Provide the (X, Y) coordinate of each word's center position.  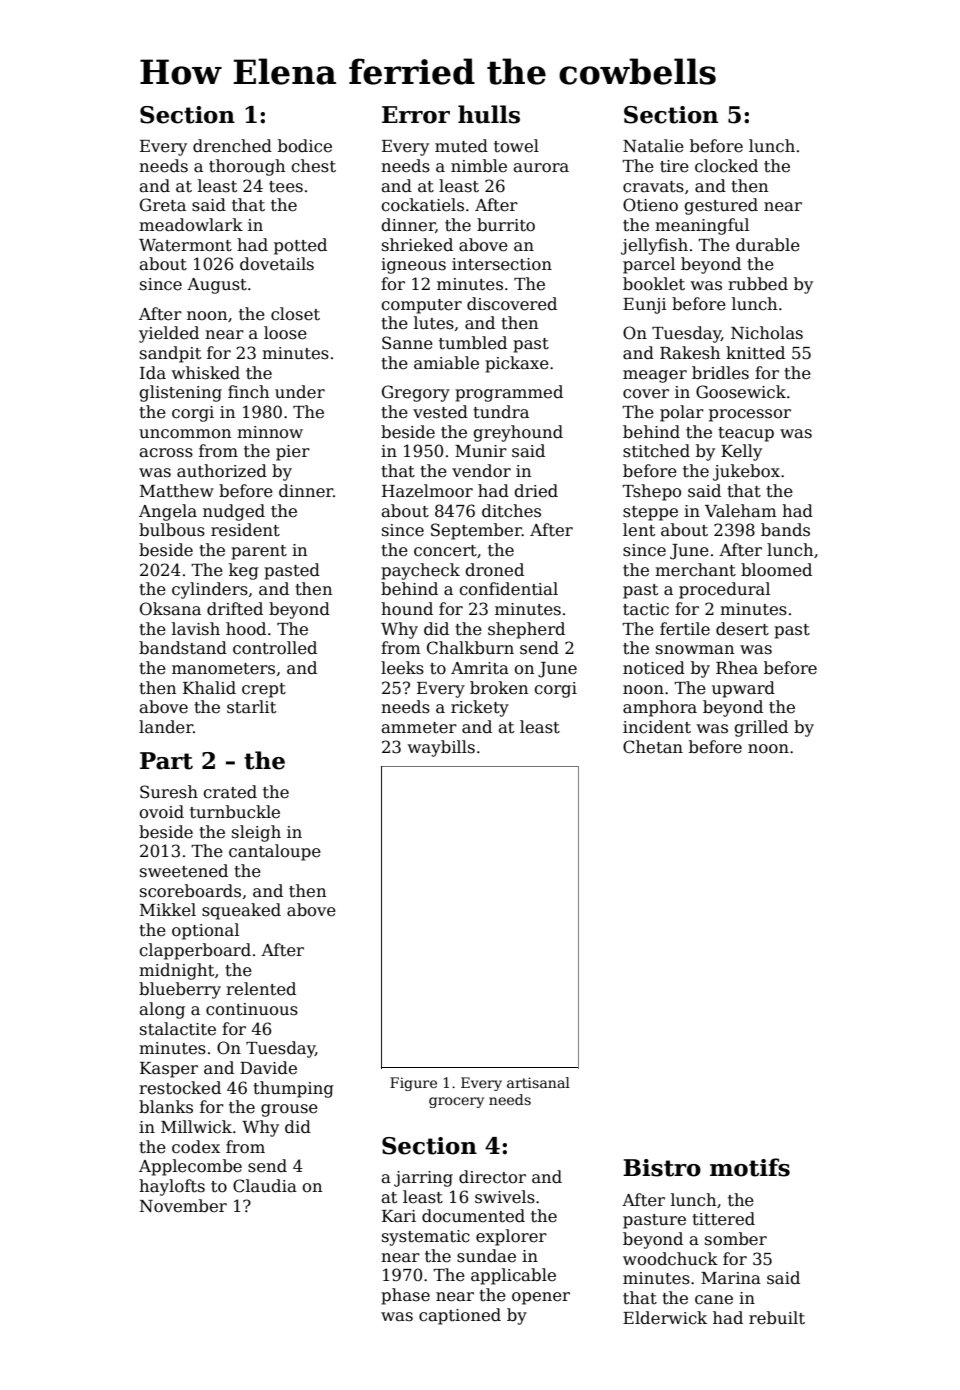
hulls (489, 114)
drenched (232, 146)
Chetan (653, 747)
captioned (460, 1316)
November (183, 1206)
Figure (413, 1084)
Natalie (653, 146)
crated (230, 792)
